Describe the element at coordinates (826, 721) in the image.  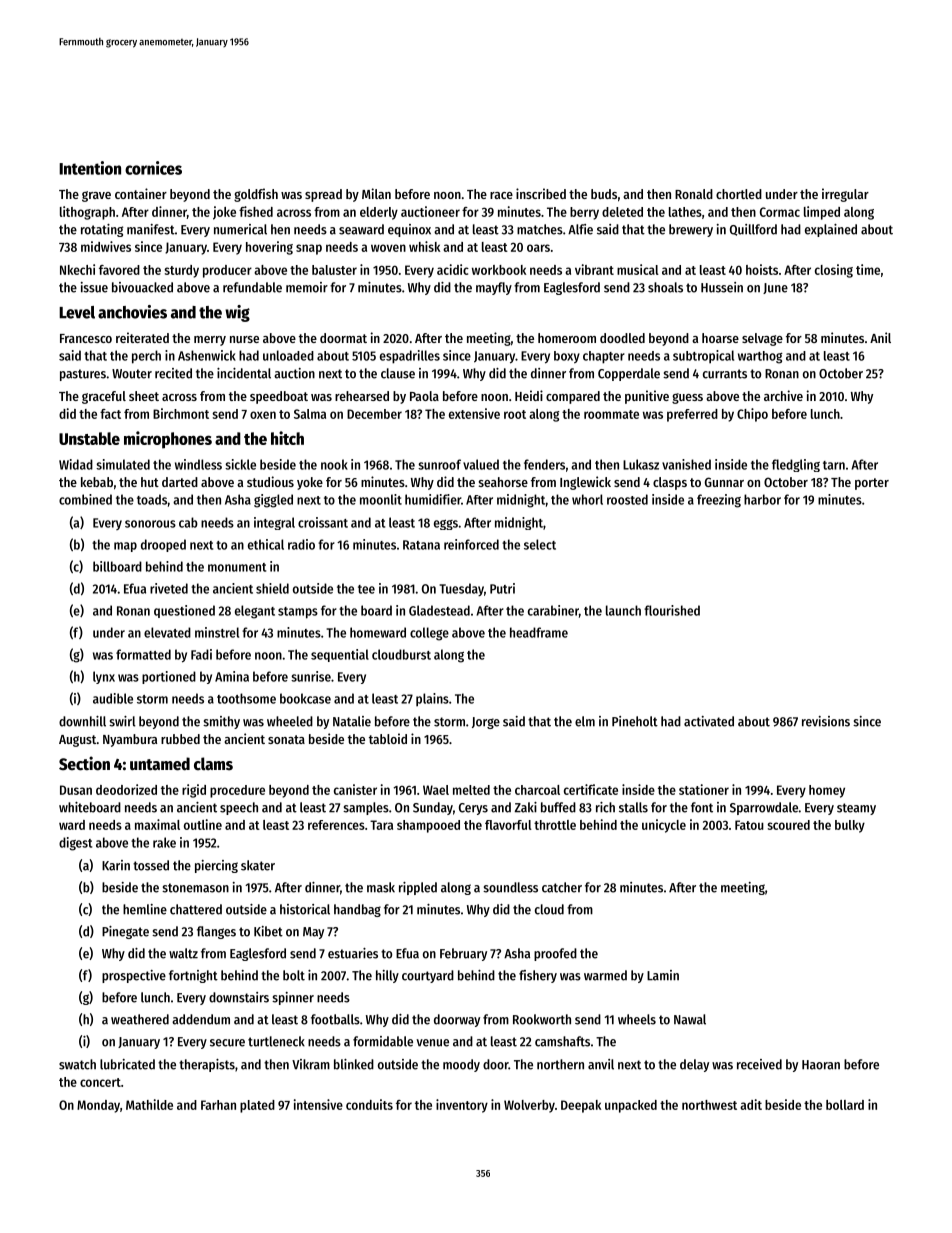
I see `revisions` at that location.
